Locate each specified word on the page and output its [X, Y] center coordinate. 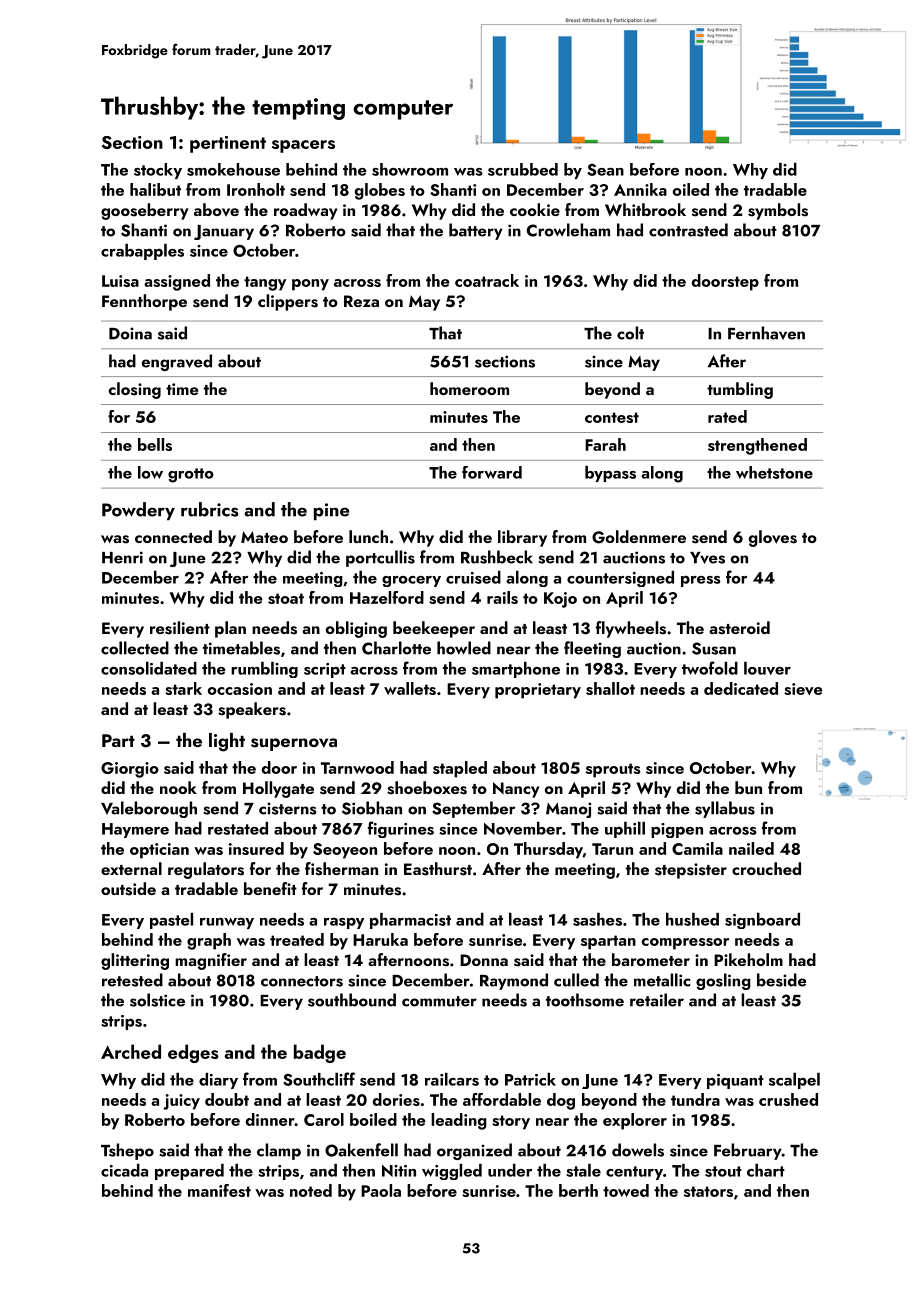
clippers [288, 302]
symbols [778, 211]
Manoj [568, 810]
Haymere [135, 830]
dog [561, 1101]
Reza [361, 301]
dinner [270, 1119]
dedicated [741, 688]
